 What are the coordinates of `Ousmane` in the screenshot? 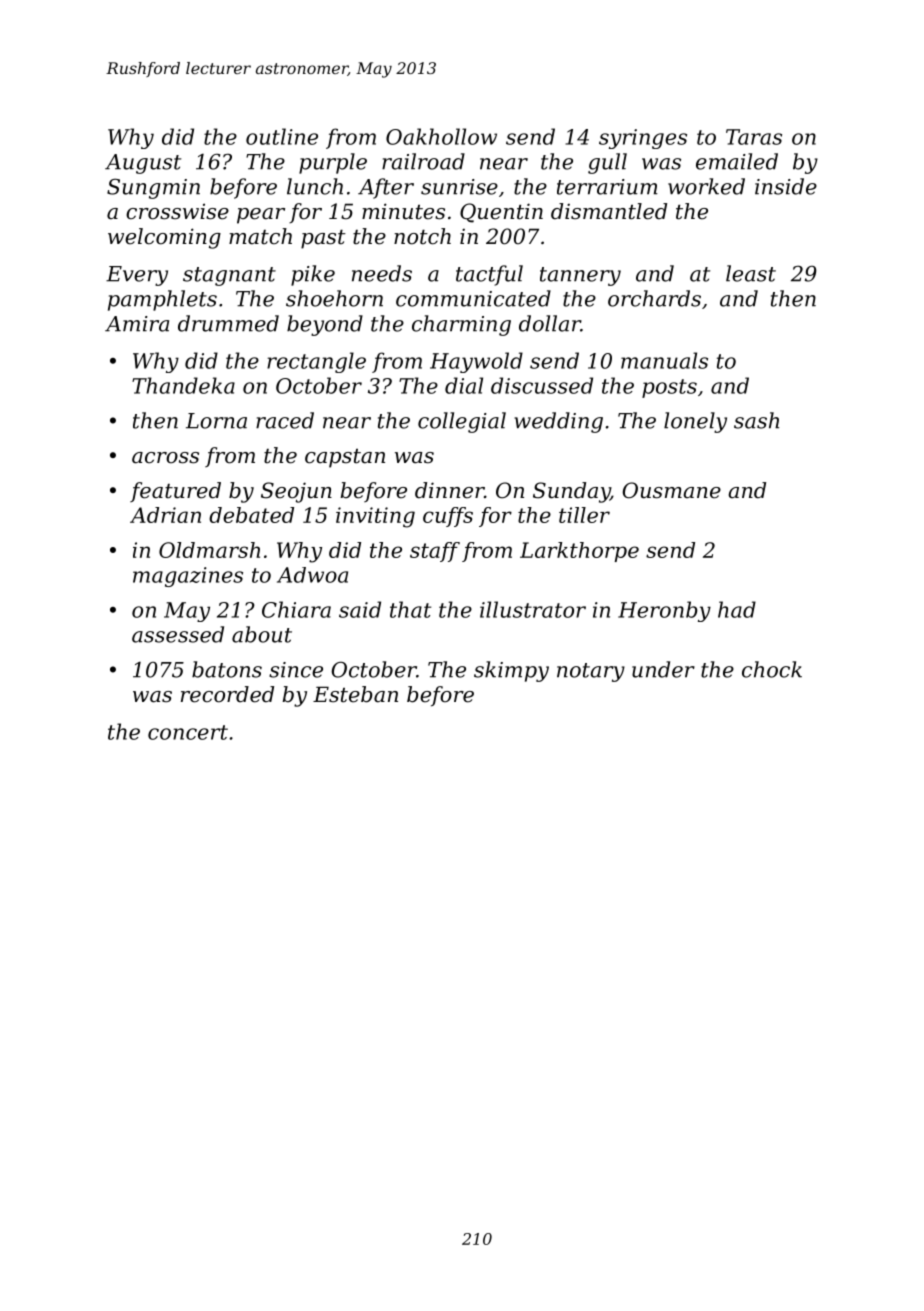 It's located at (672, 490).
